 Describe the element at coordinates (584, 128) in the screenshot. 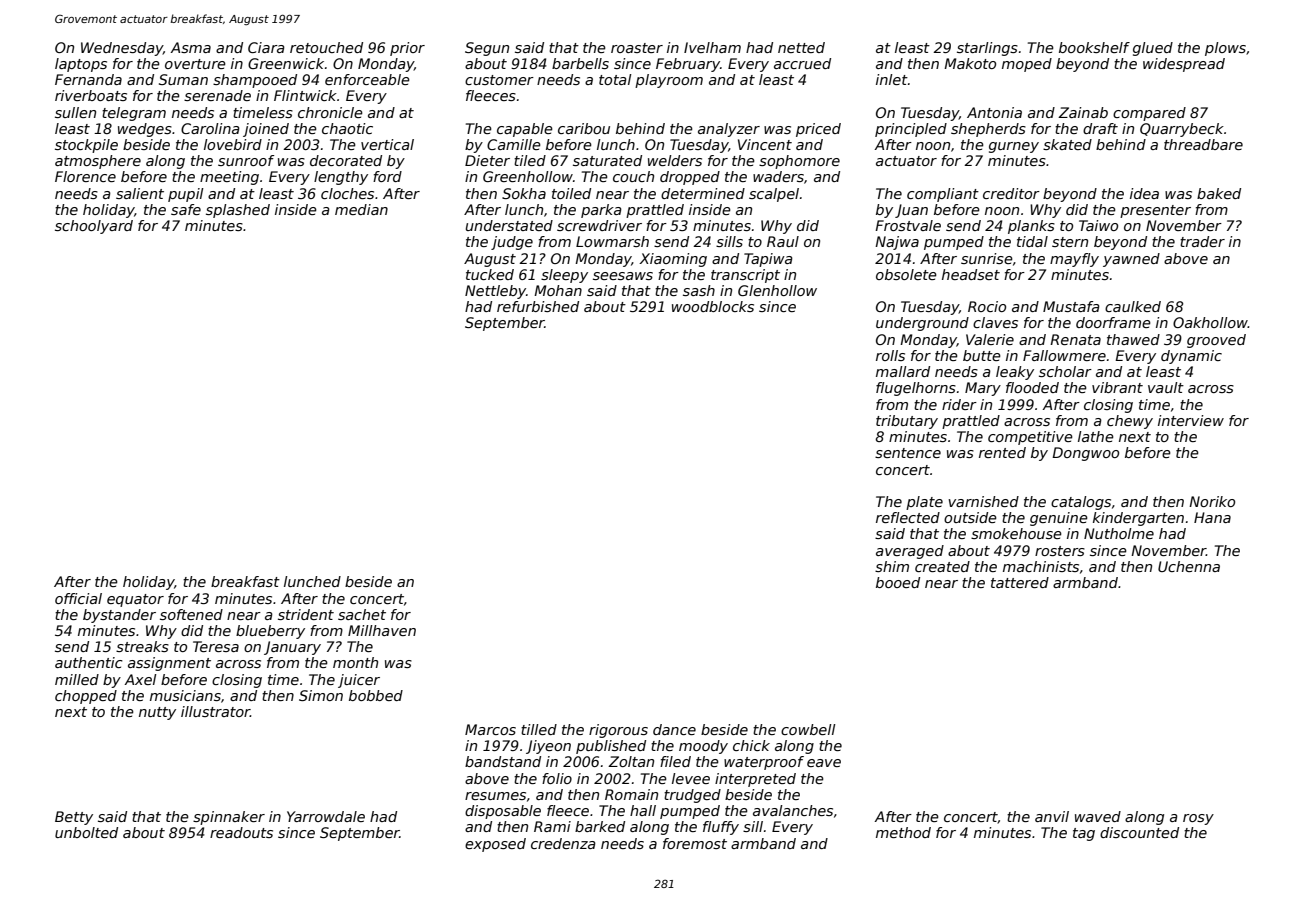

I see `caribou` at that location.
